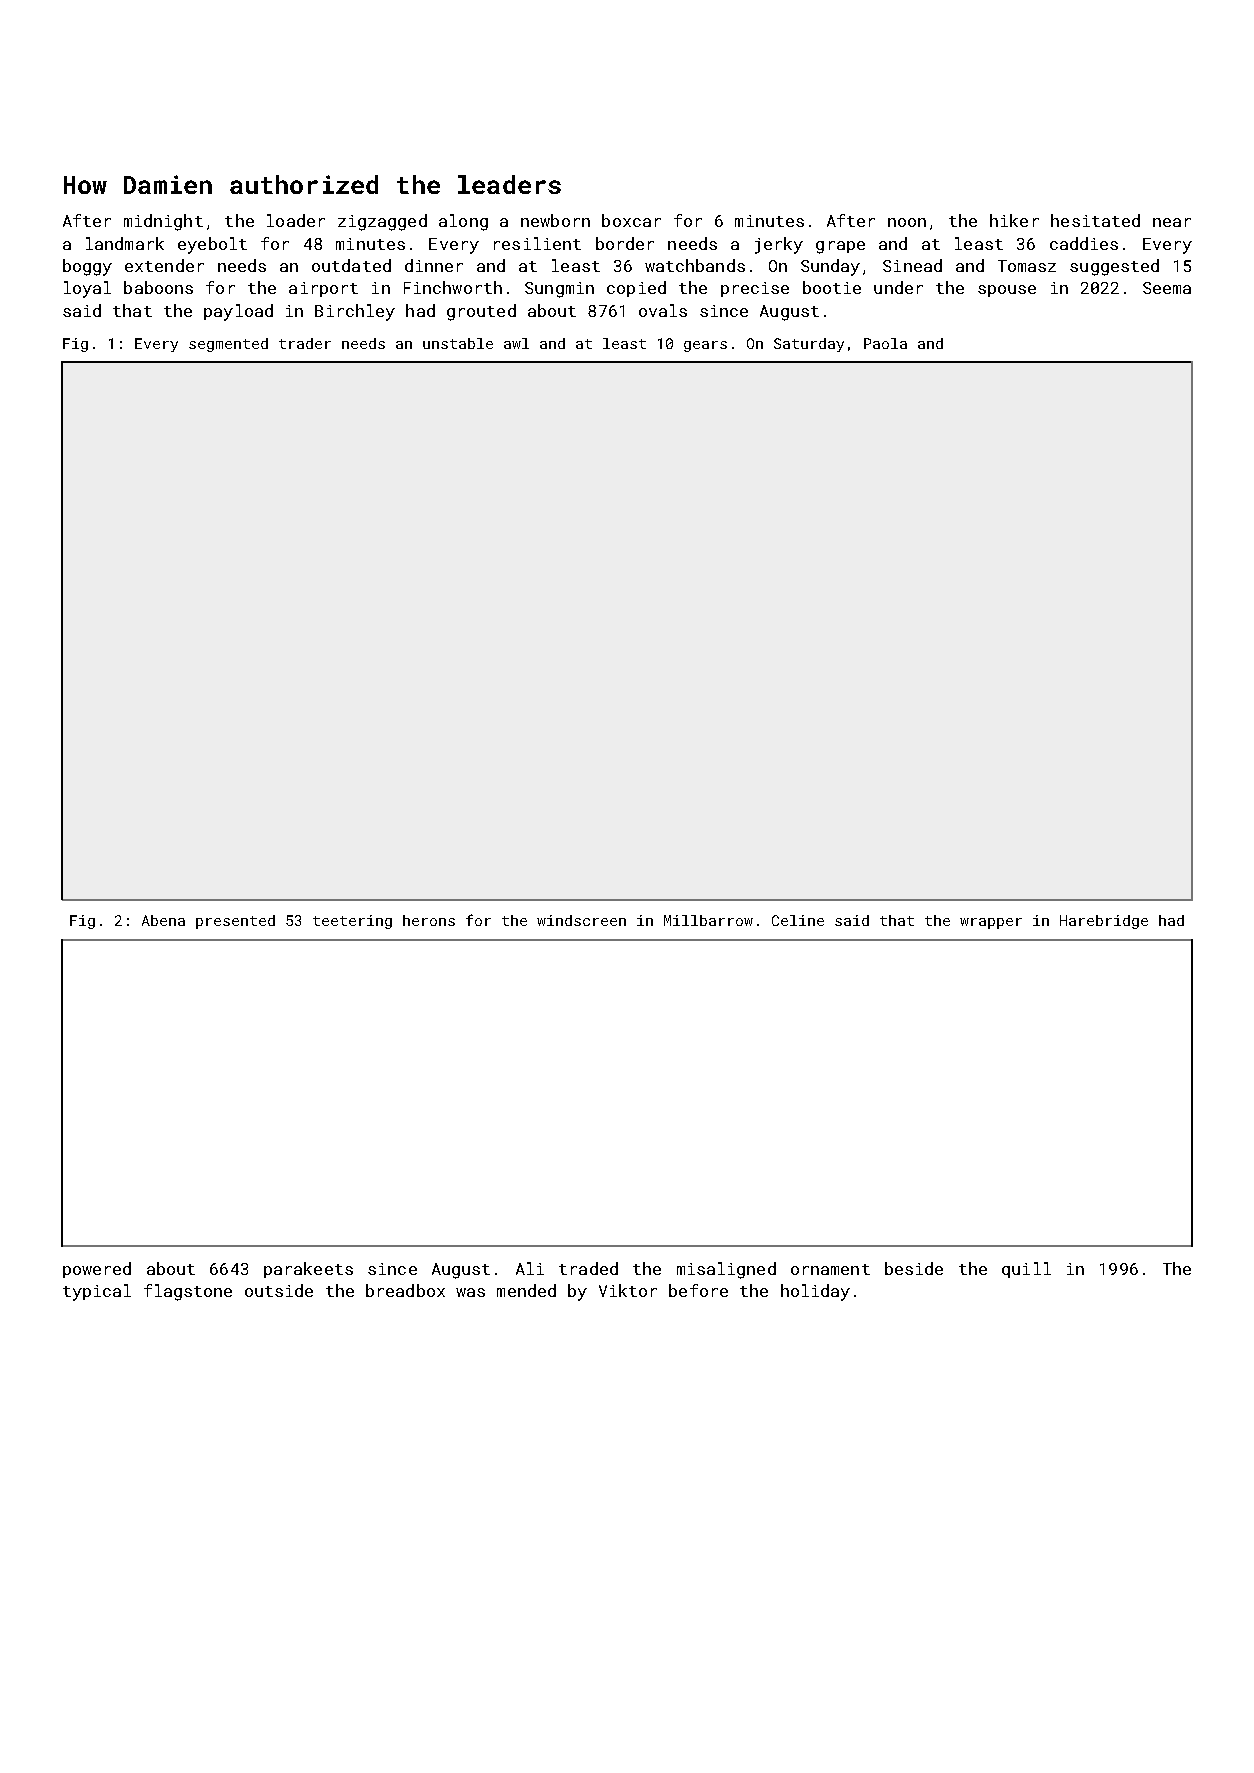  Describe the element at coordinates (235, 922) in the screenshot. I see `presented` at that location.
